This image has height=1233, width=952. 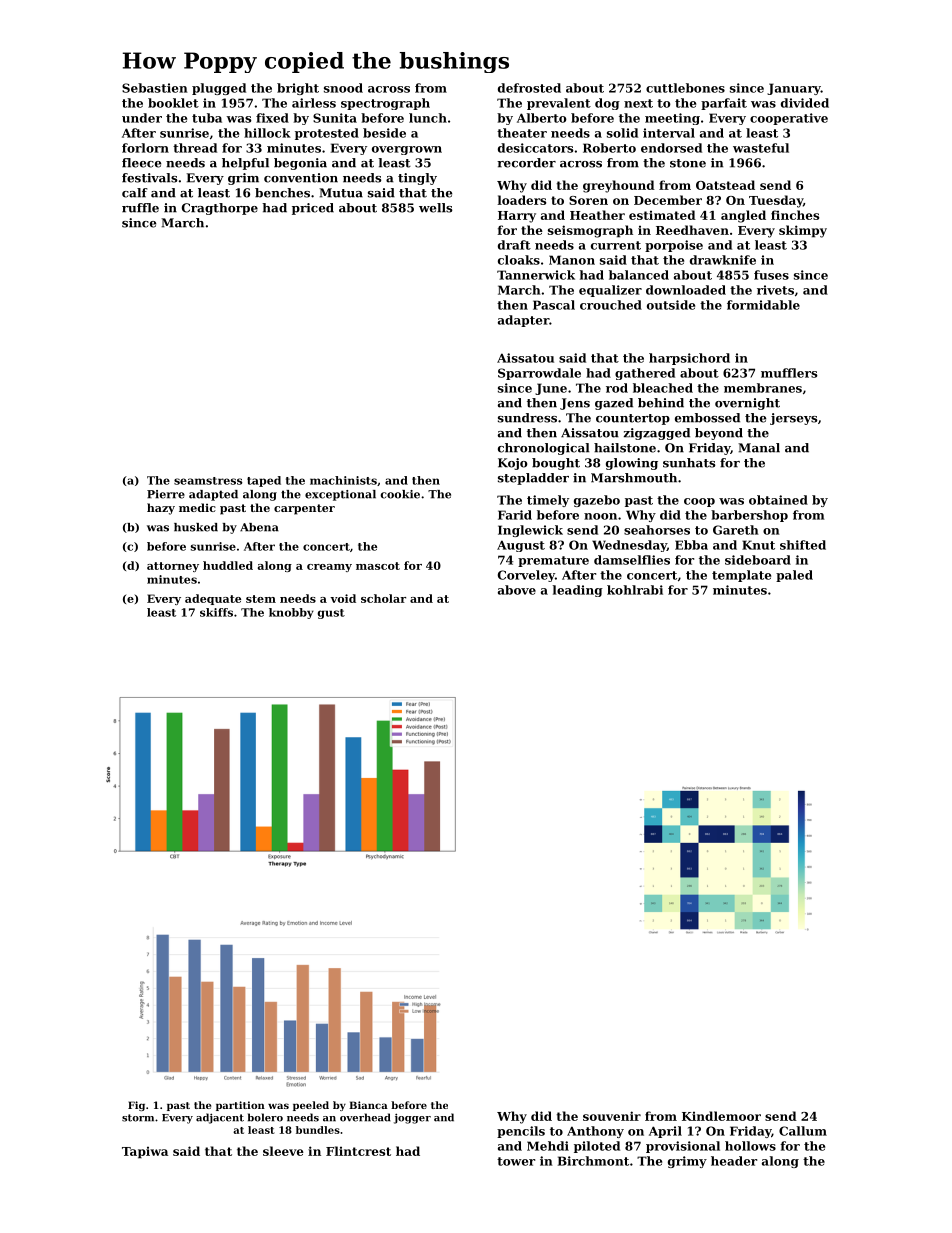 What do you see at coordinates (138, 1118) in the image?
I see `storm` at bounding box center [138, 1118].
